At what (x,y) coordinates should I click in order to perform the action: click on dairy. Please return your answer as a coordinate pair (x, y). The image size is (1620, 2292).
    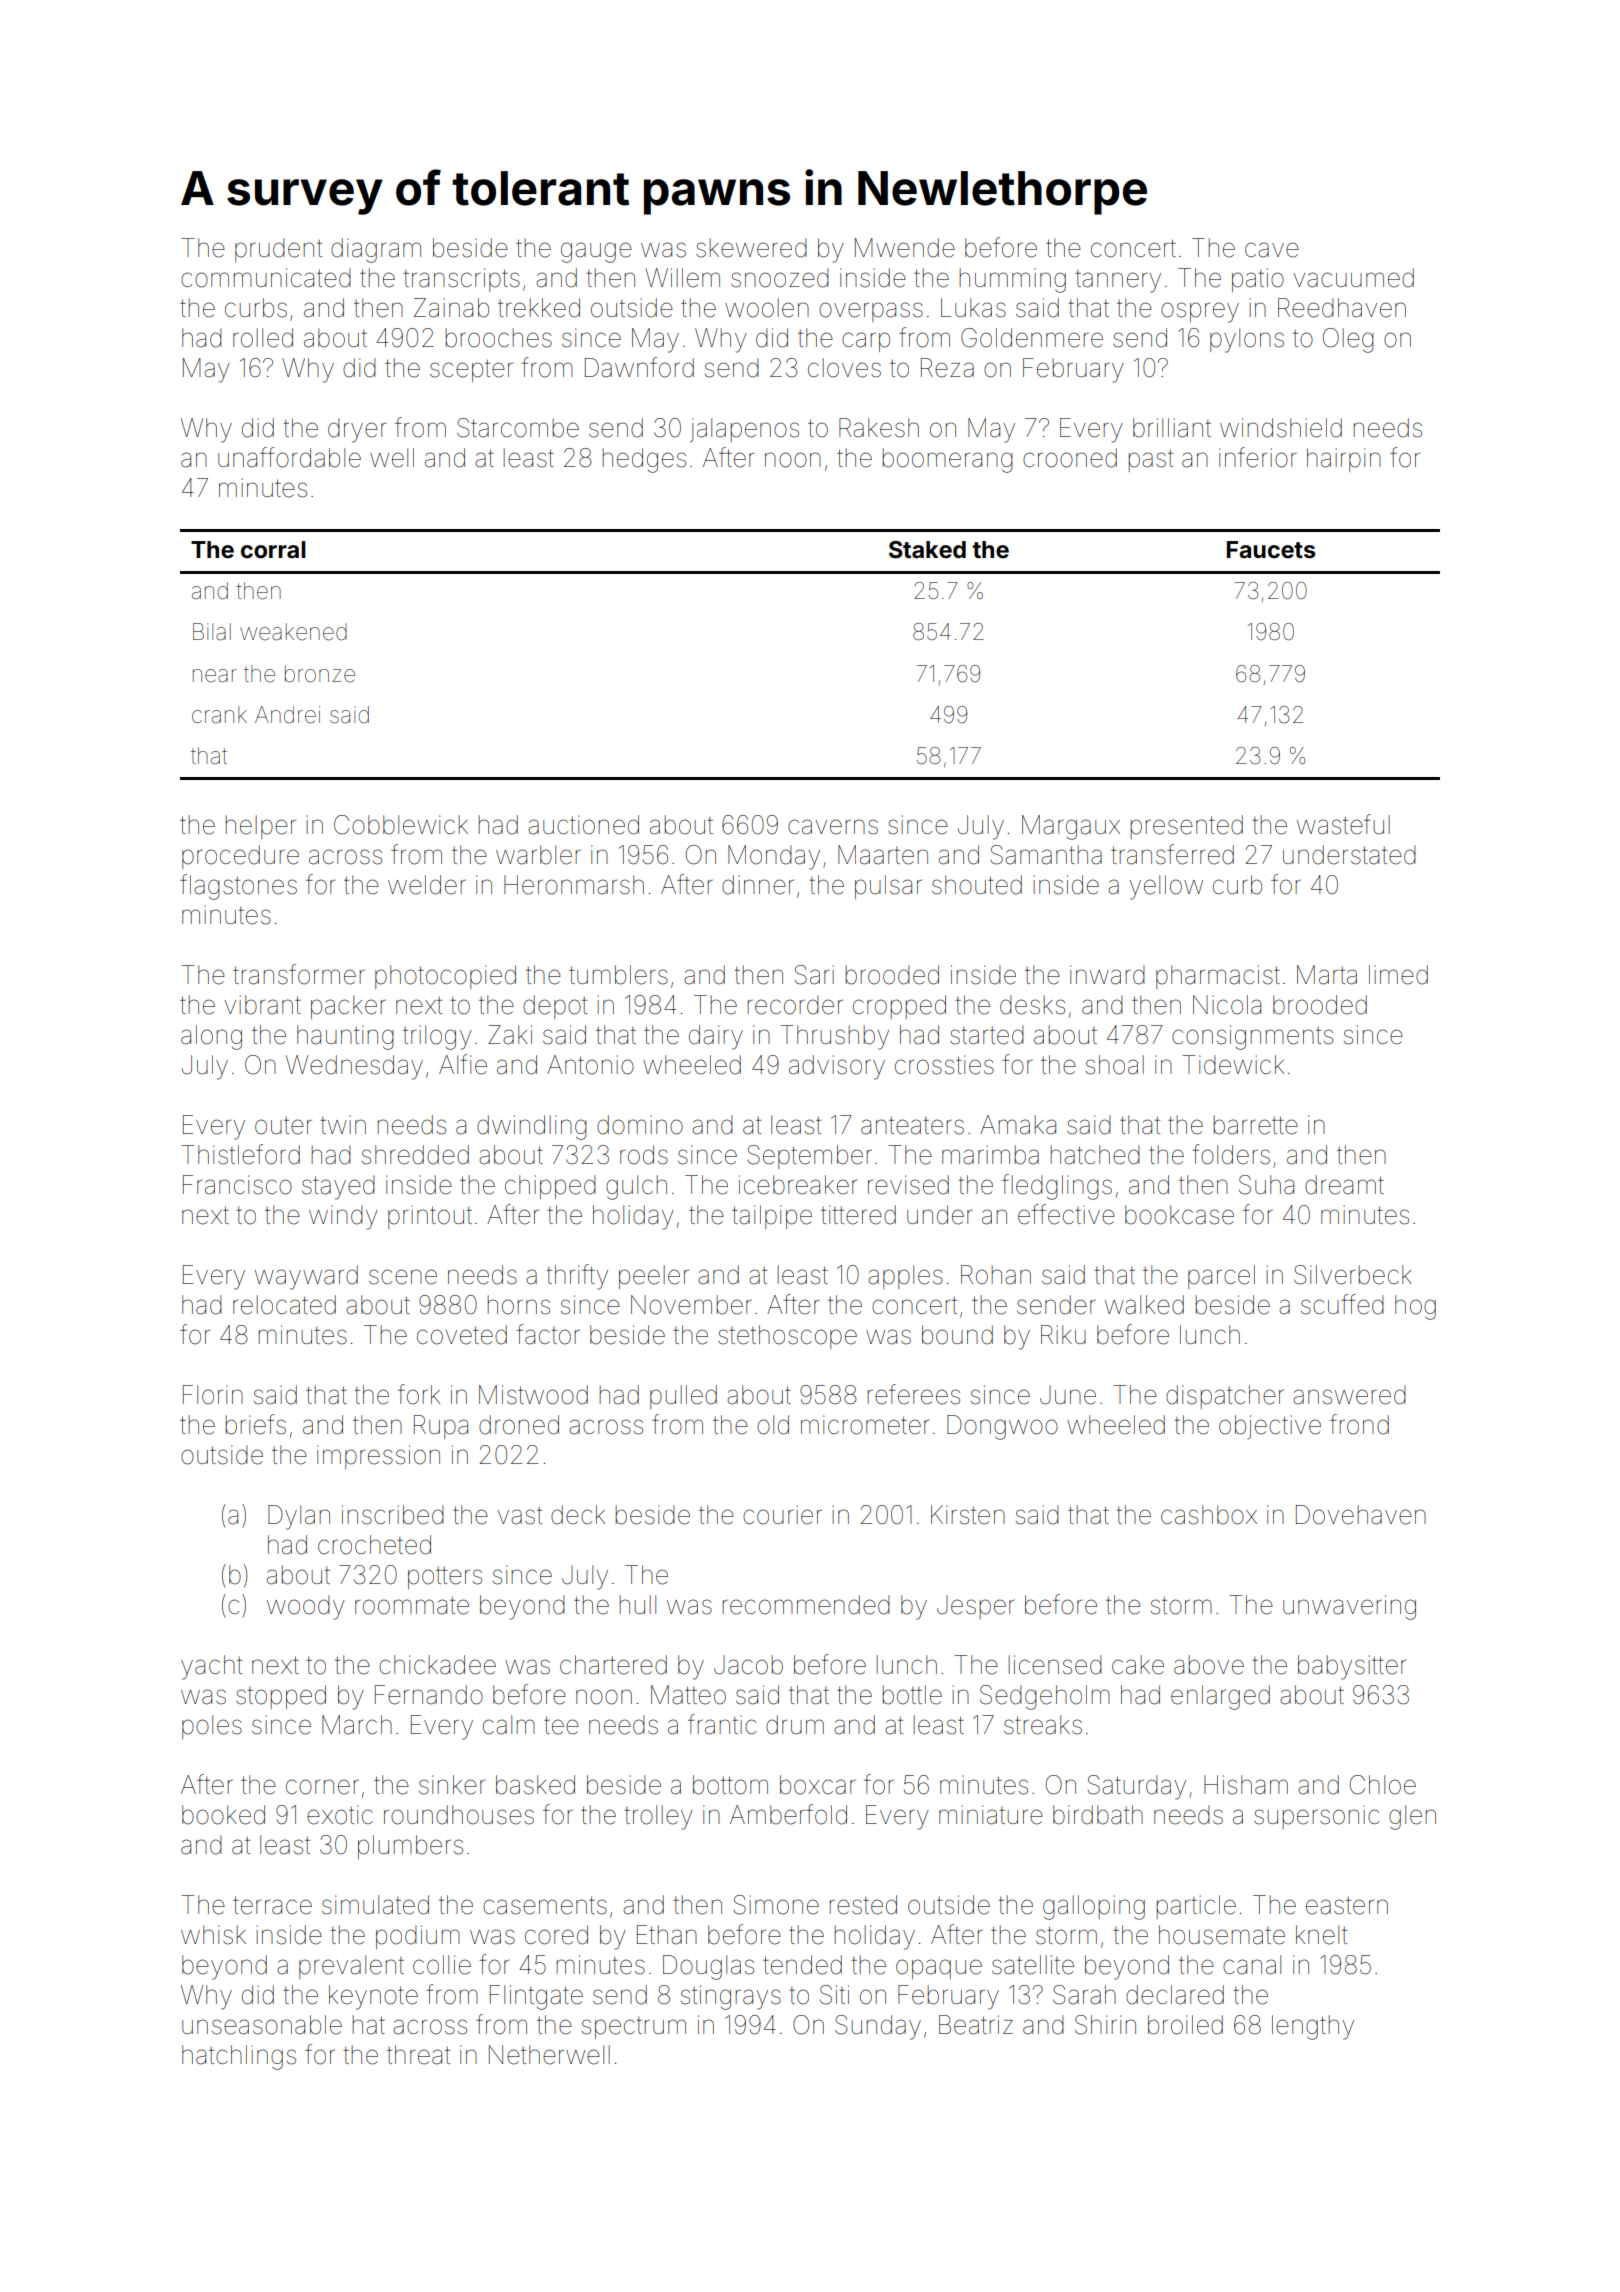
    Looking at the image, I should click on (716, 1037).
